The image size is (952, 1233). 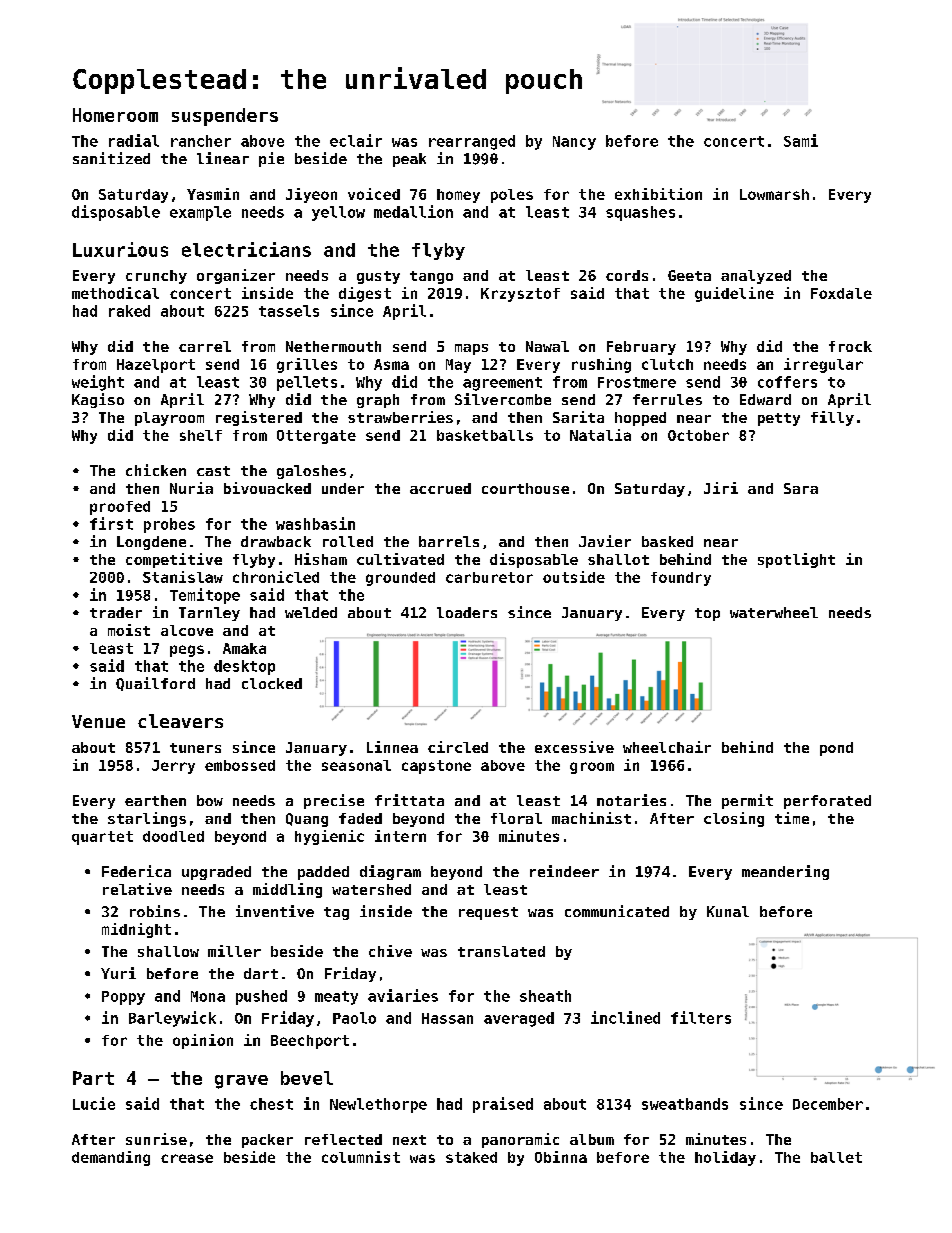 I want to click on cast, so click(x=213, y=471).
